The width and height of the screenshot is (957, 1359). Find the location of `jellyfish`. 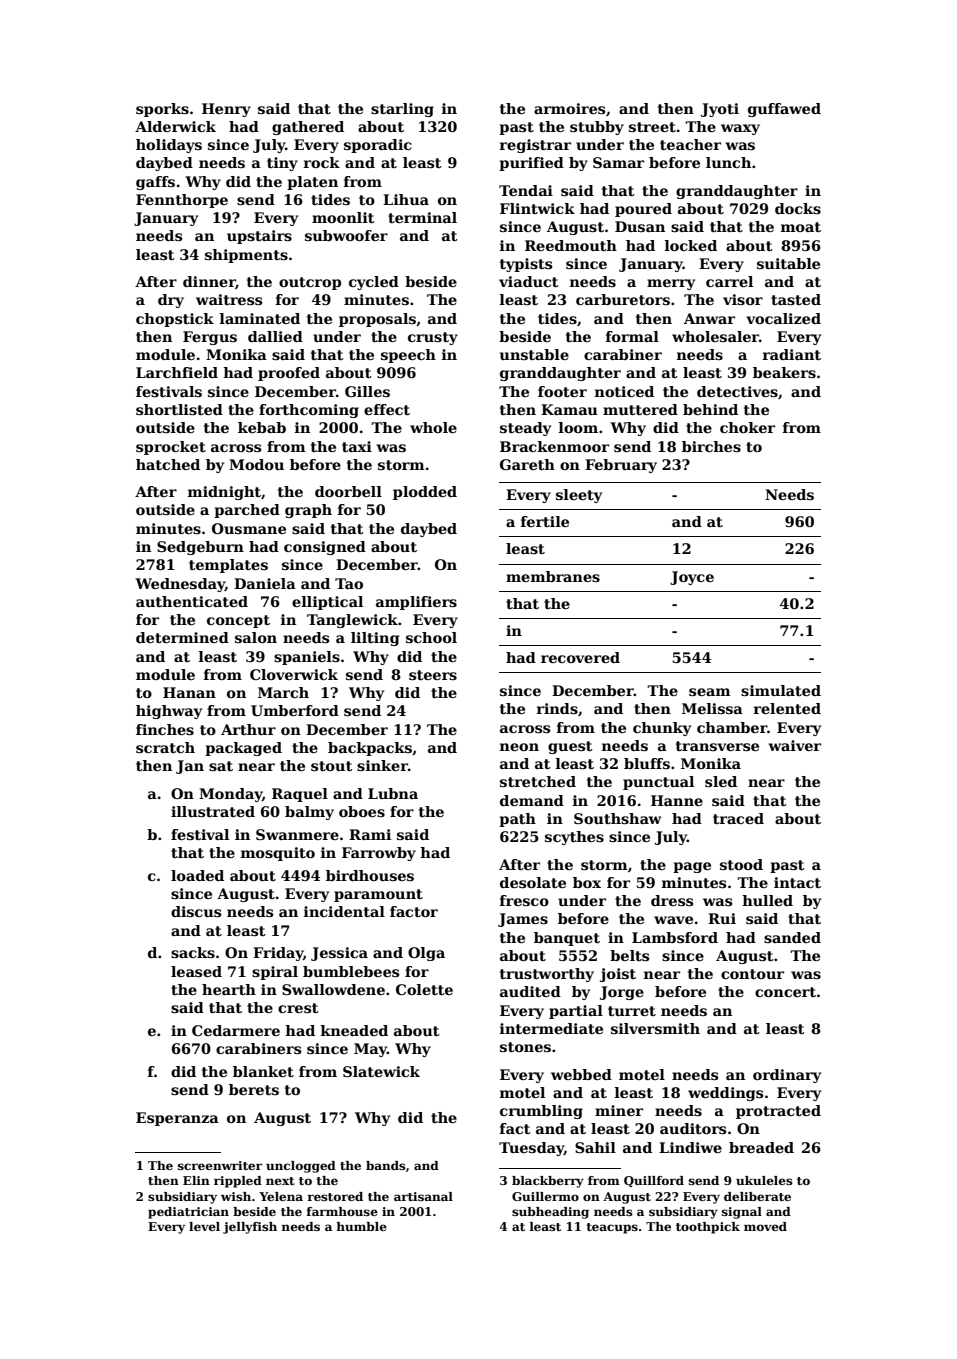

jellyfish is located at coordinates (250, 1228).
